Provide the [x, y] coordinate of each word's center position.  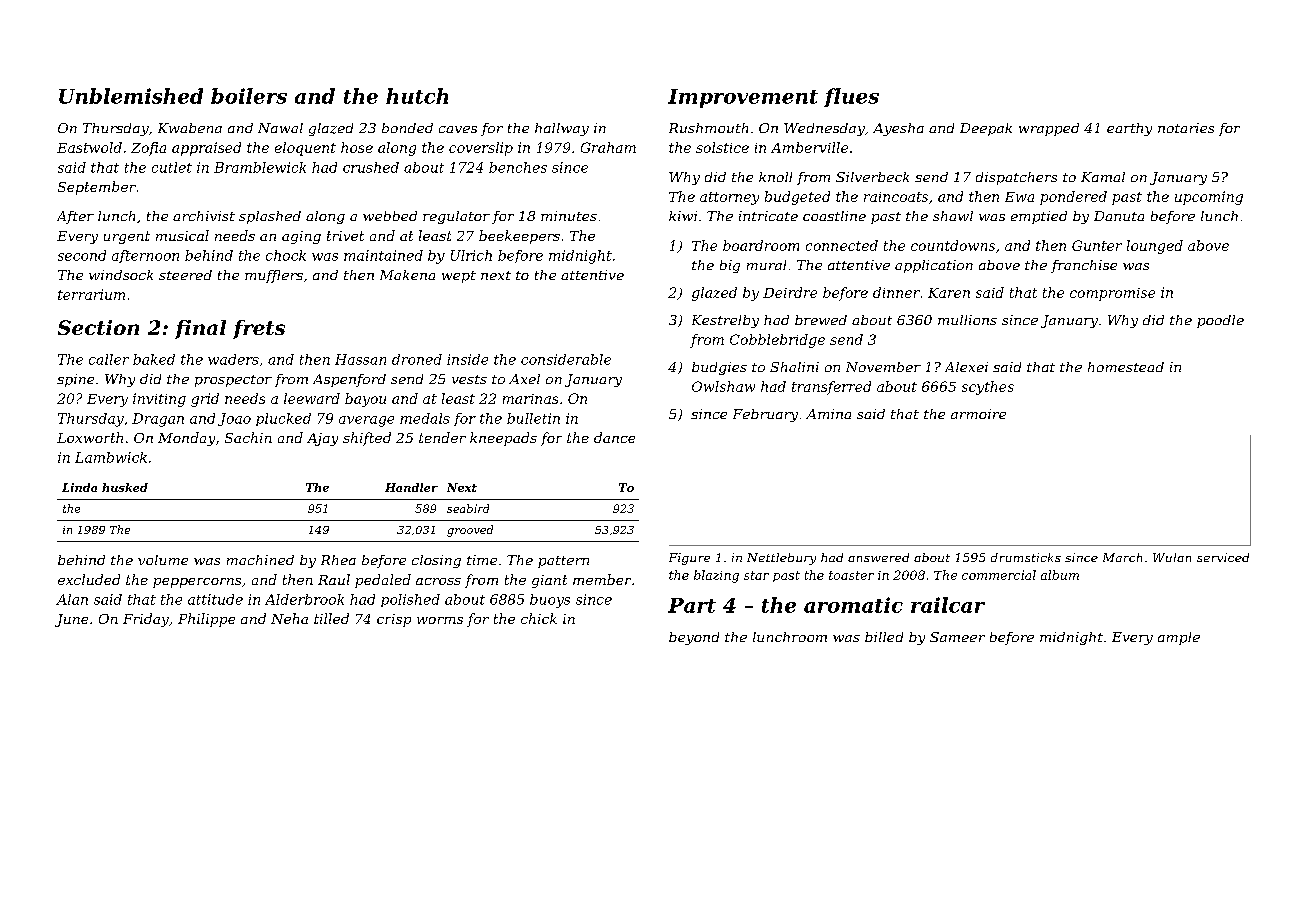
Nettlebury [781, 559]
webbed [390, 216]
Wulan [1172, 557]
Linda [79, 487]
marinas [530, 399]
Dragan [158, 420]
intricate [768, 216]
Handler [411, 487]
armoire [978, 414]
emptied [1039, 217]
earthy [1129, 129]
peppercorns [197, 583]
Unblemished [131, 96]
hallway [562, 129]
